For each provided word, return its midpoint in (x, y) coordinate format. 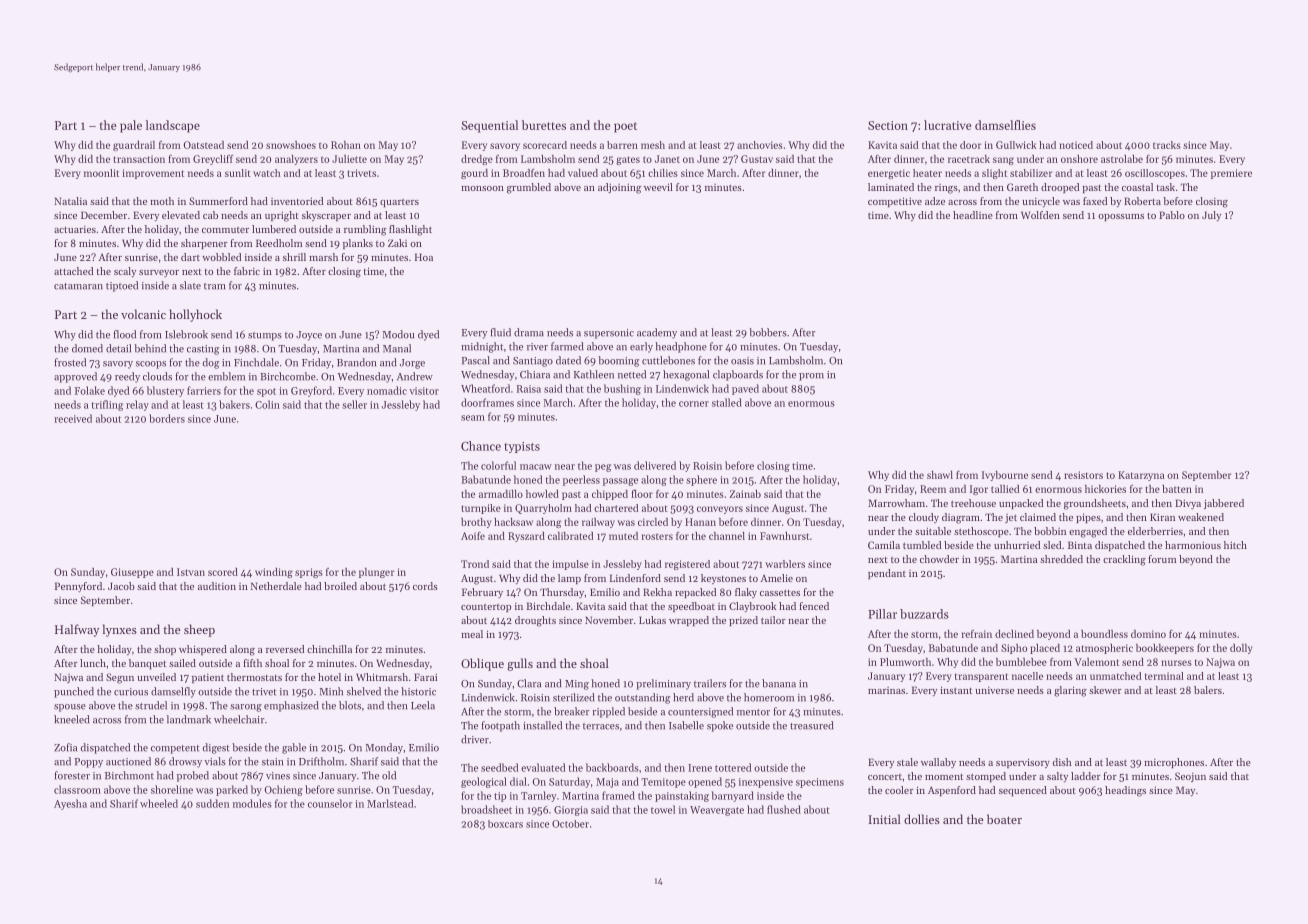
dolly (1241, 649)
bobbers (768, 332)
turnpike (481, 509)
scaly (125, 272)
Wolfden (1040, 215)
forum (1162, 559)
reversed (285, 649)
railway (598, 523)
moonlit (101, 173)
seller (354, 404)
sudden (212, 803)
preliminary (663, 684)
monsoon (482, 188)
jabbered (1224, 504)
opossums (1121, 217)
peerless (581, 480)
